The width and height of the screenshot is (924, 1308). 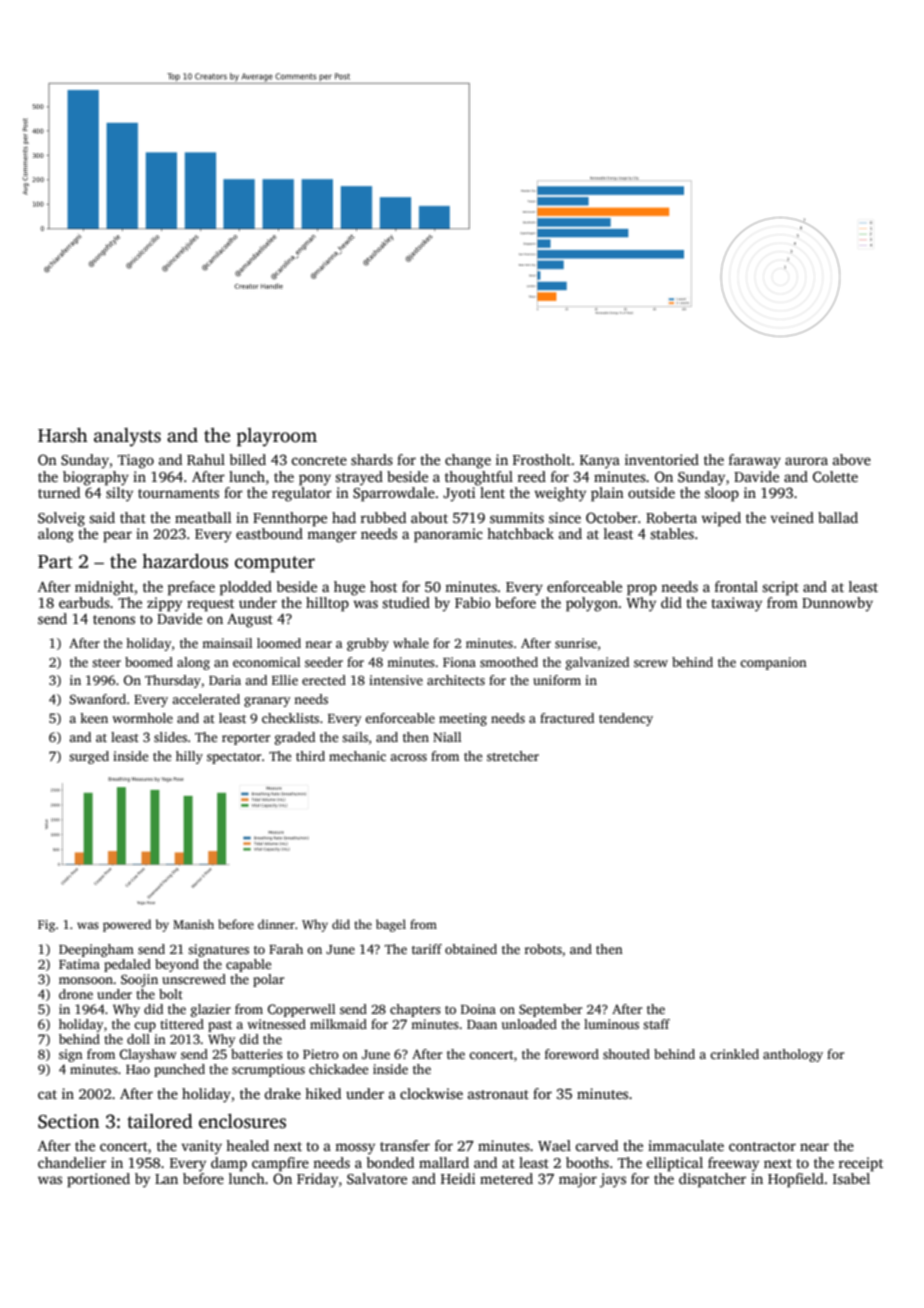 What do you see at coordinates (185, 561) in the screenshot?
I see `hazardous` at bounding box center [185, 561].
